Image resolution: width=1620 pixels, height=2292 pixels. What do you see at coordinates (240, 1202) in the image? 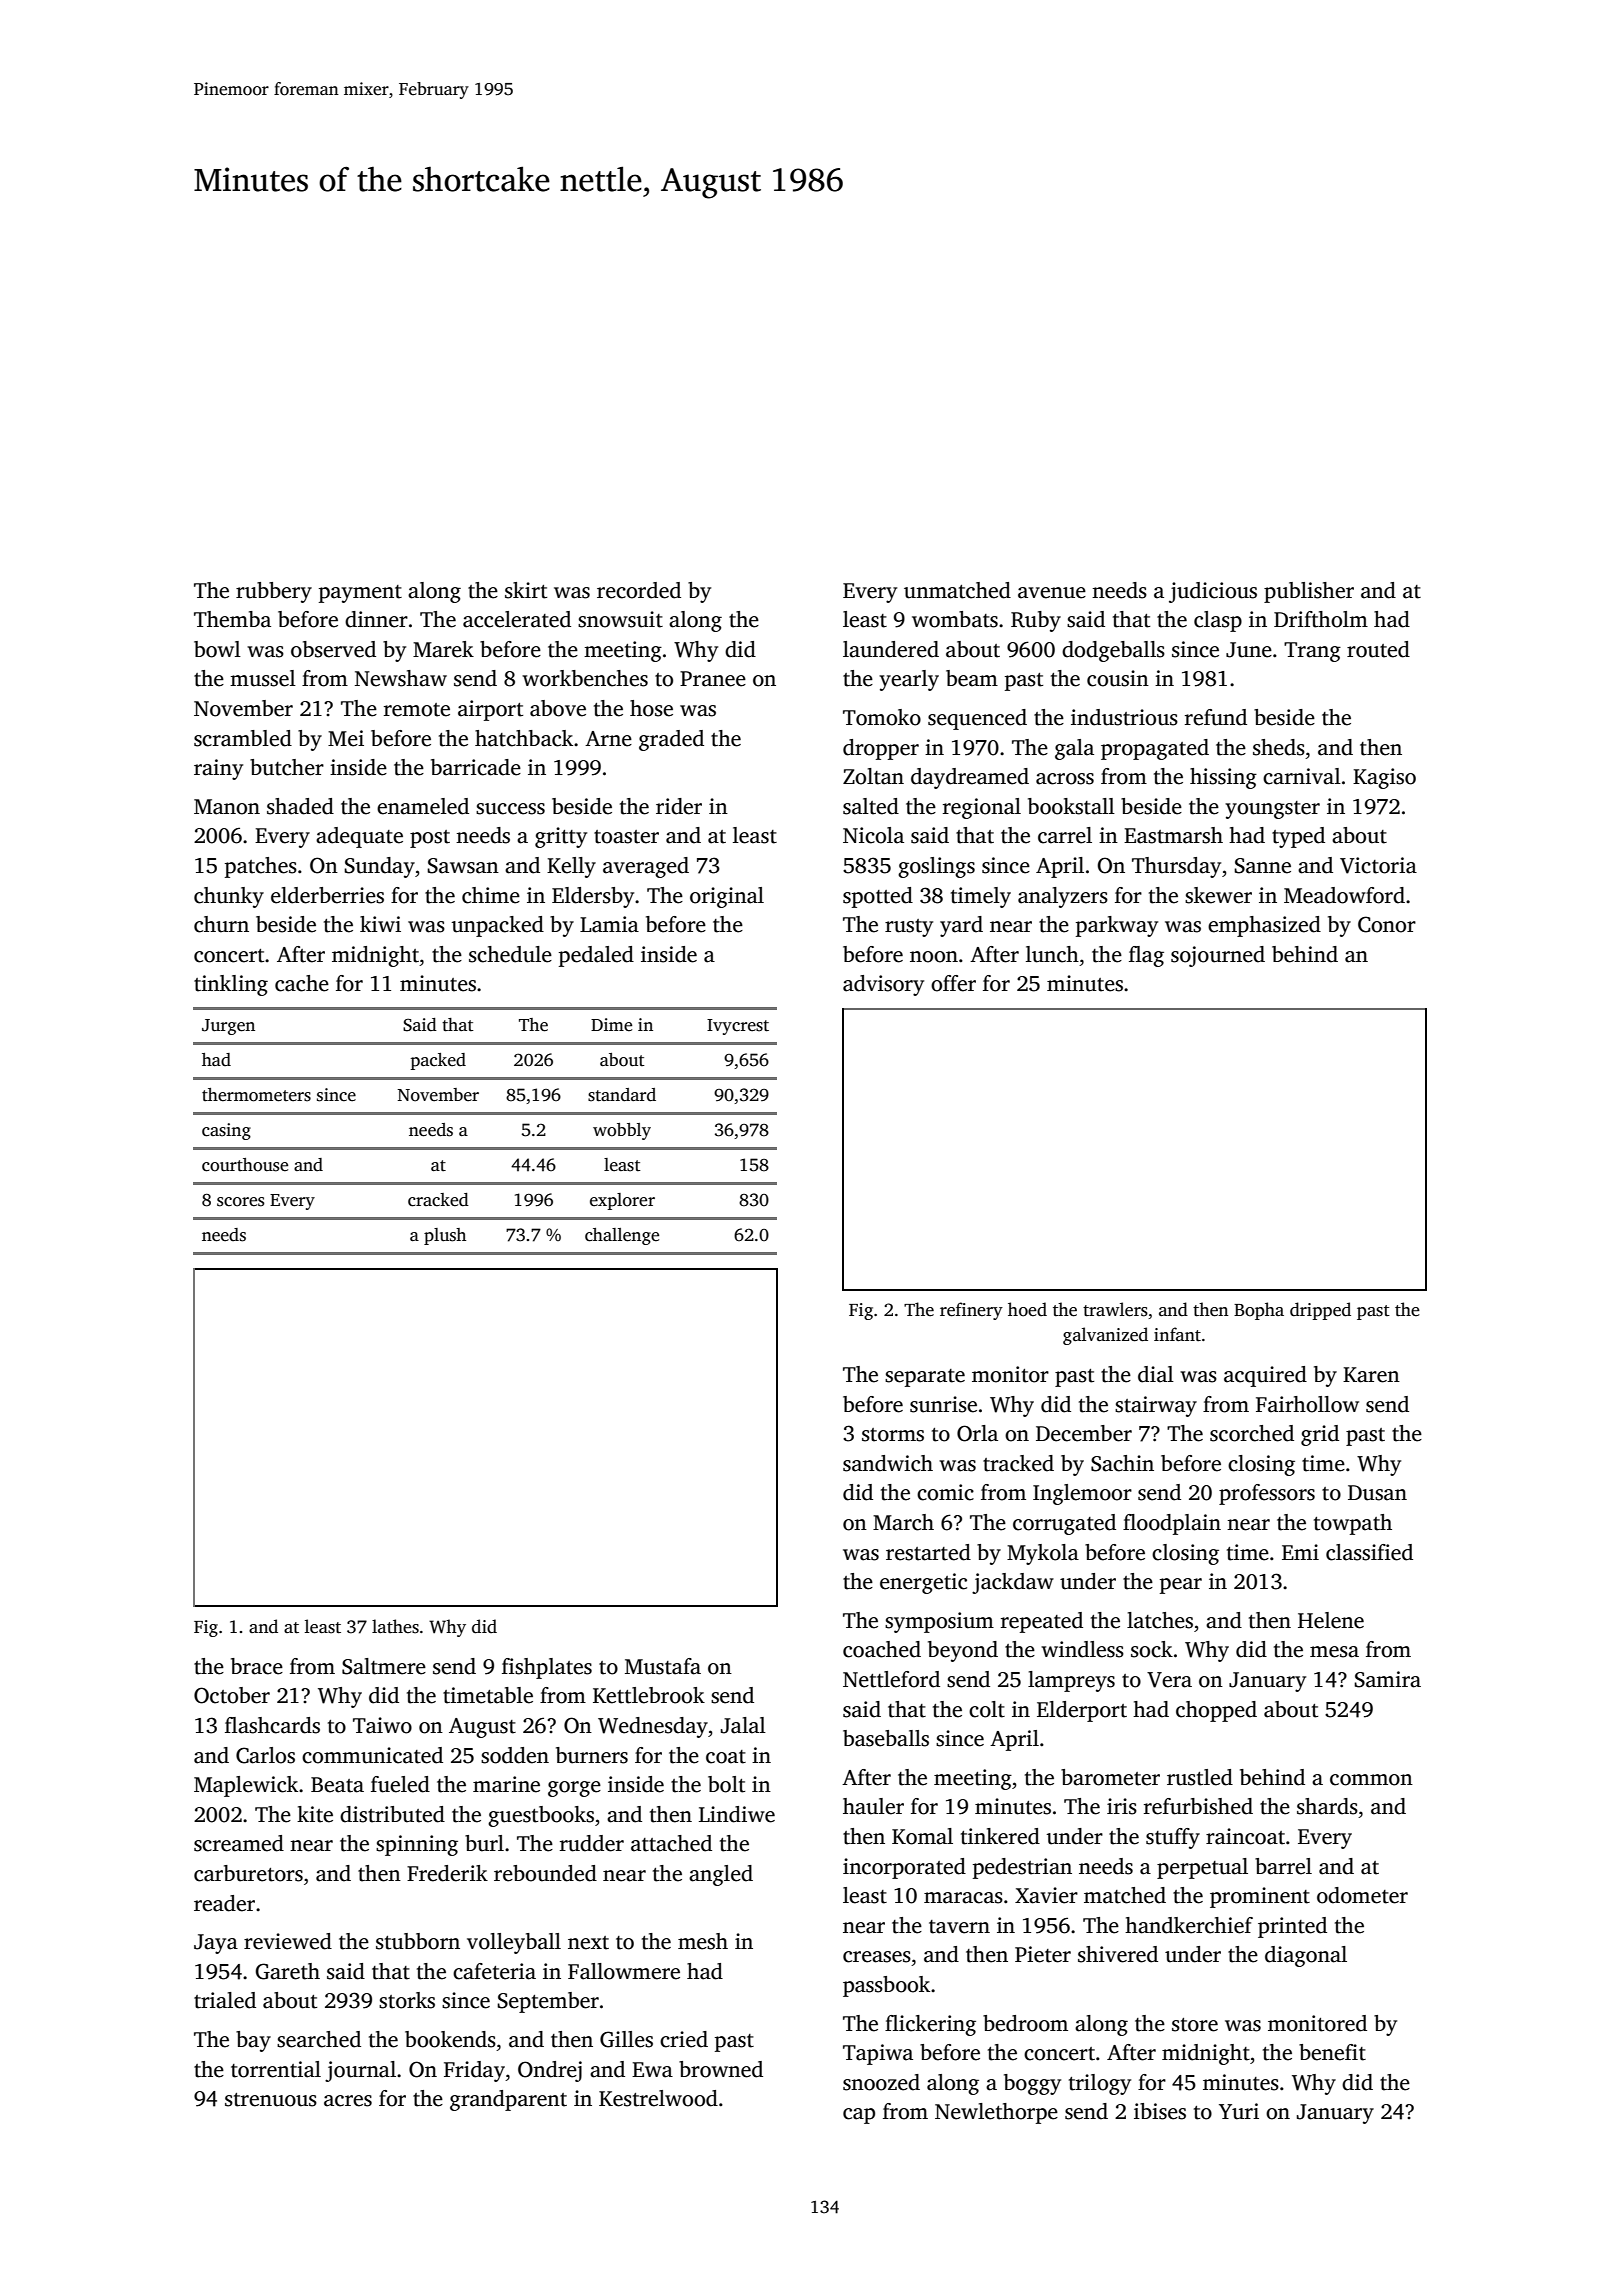
I see `scores` at bounding box center [240, 1202].
